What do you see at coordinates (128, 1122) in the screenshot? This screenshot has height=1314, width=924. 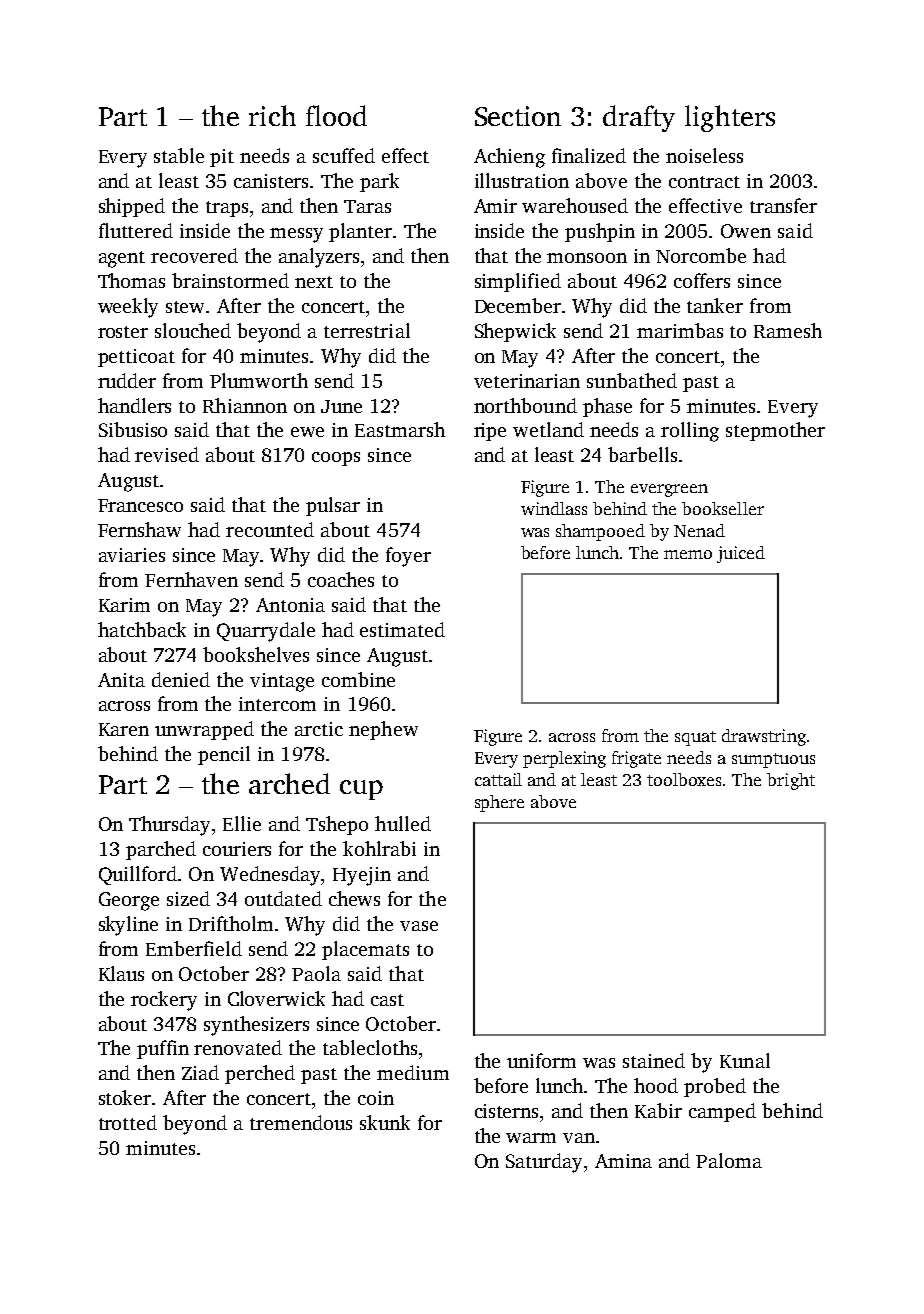 I see `trotted` at bounding box center [128, 1122].
